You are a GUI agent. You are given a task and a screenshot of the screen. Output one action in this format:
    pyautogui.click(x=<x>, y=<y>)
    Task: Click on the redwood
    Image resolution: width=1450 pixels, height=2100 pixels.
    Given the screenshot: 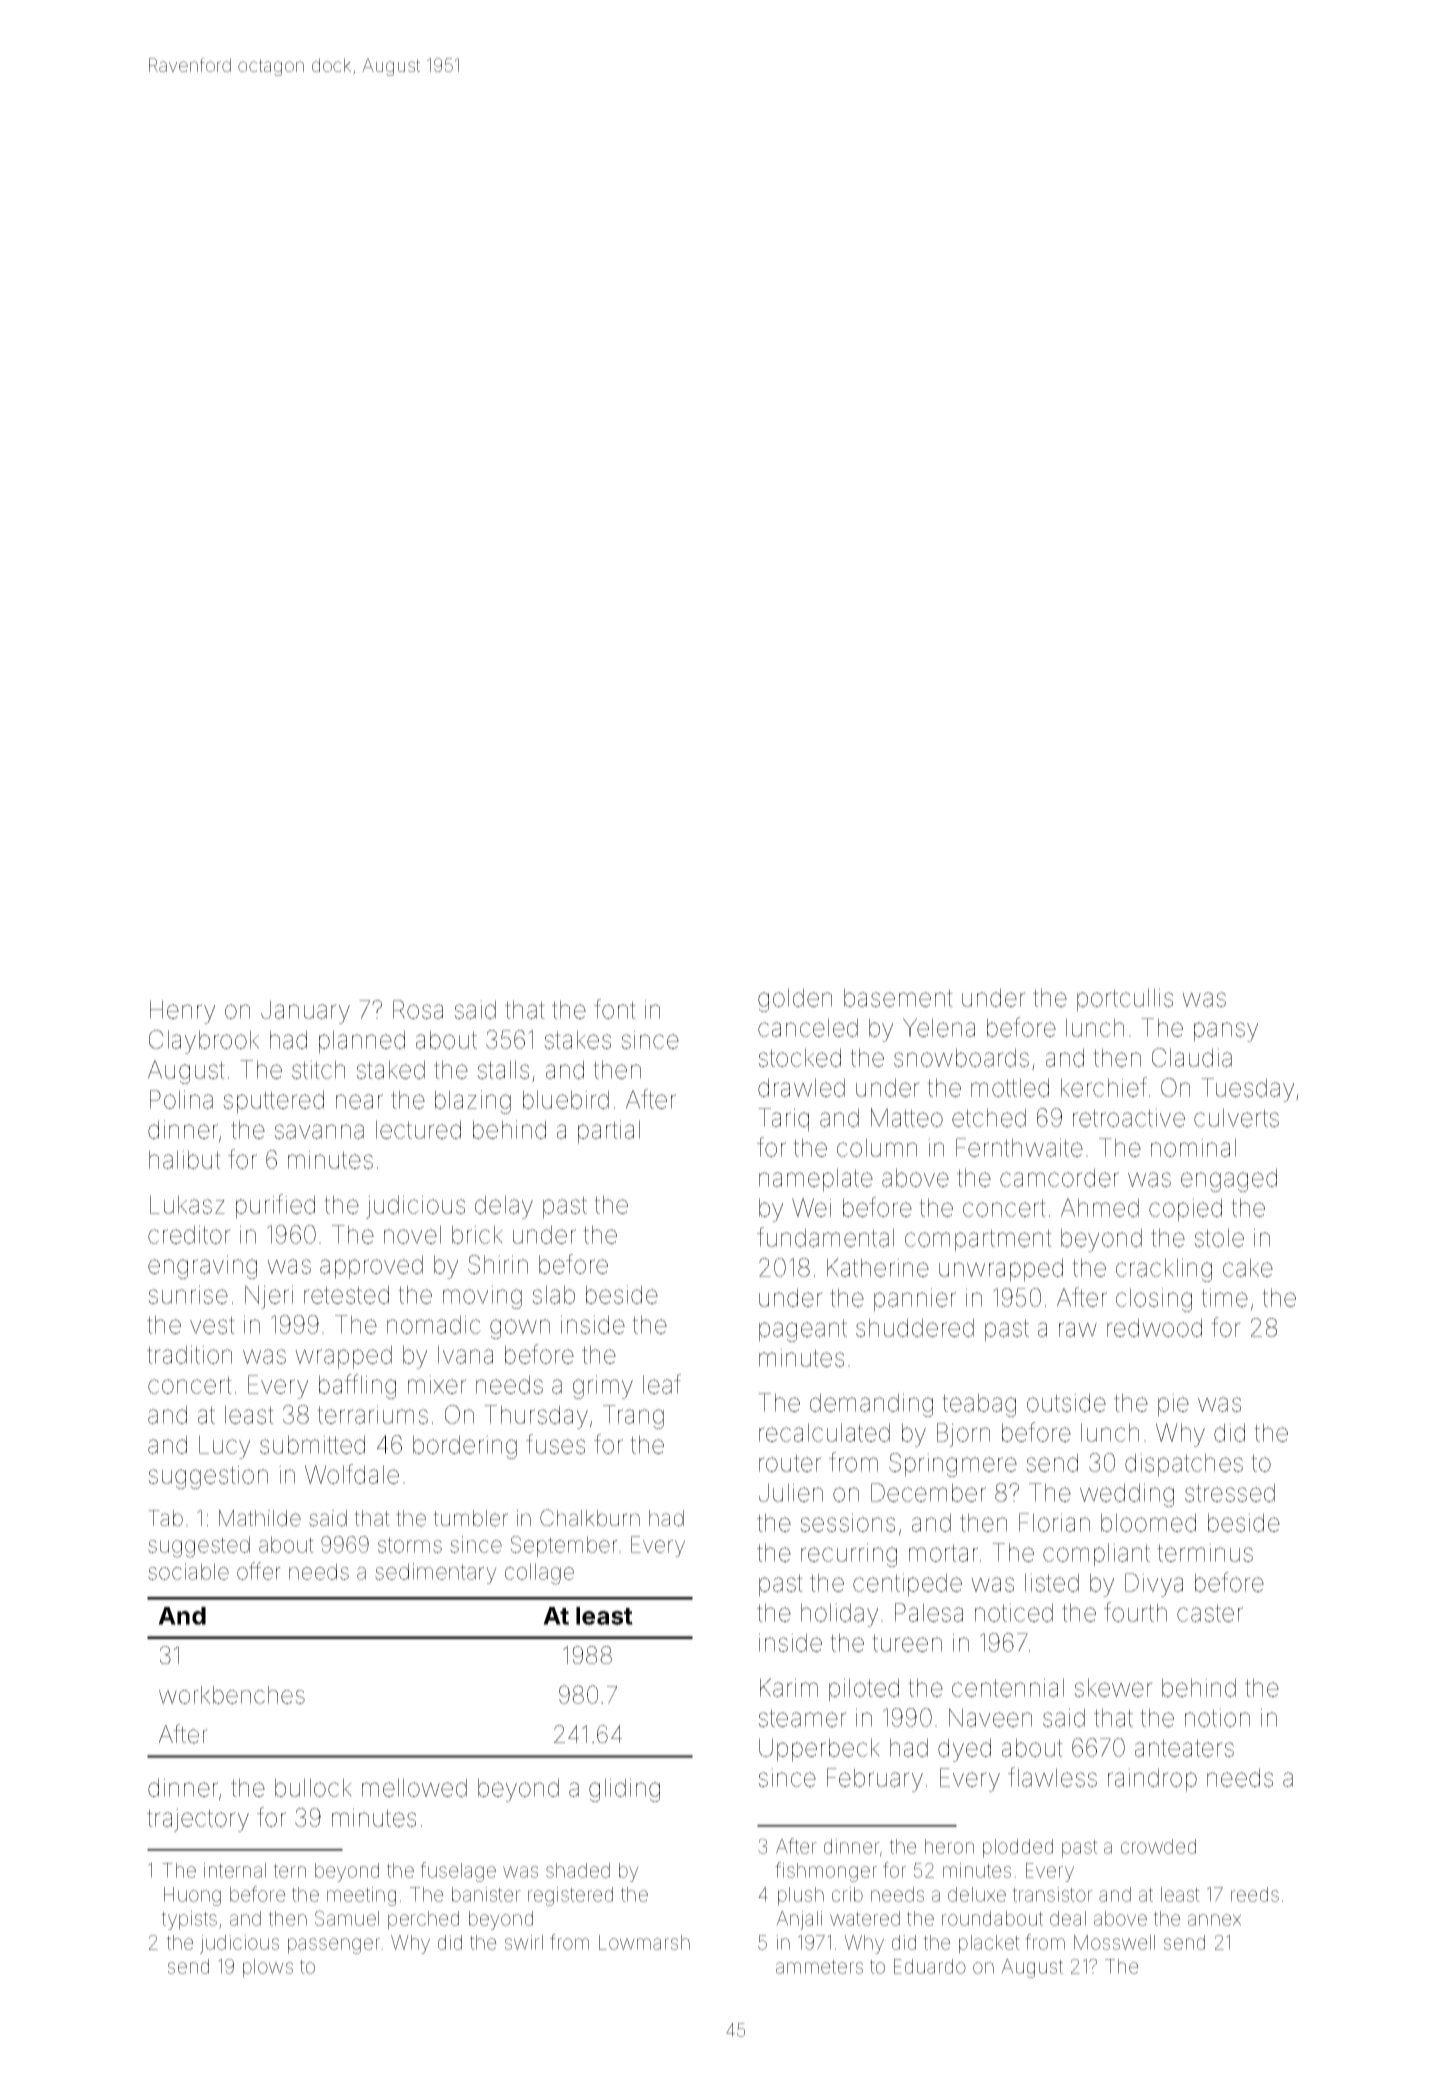 What is the action you would take?
    pyautogui.click(x=1154, y=1327)
